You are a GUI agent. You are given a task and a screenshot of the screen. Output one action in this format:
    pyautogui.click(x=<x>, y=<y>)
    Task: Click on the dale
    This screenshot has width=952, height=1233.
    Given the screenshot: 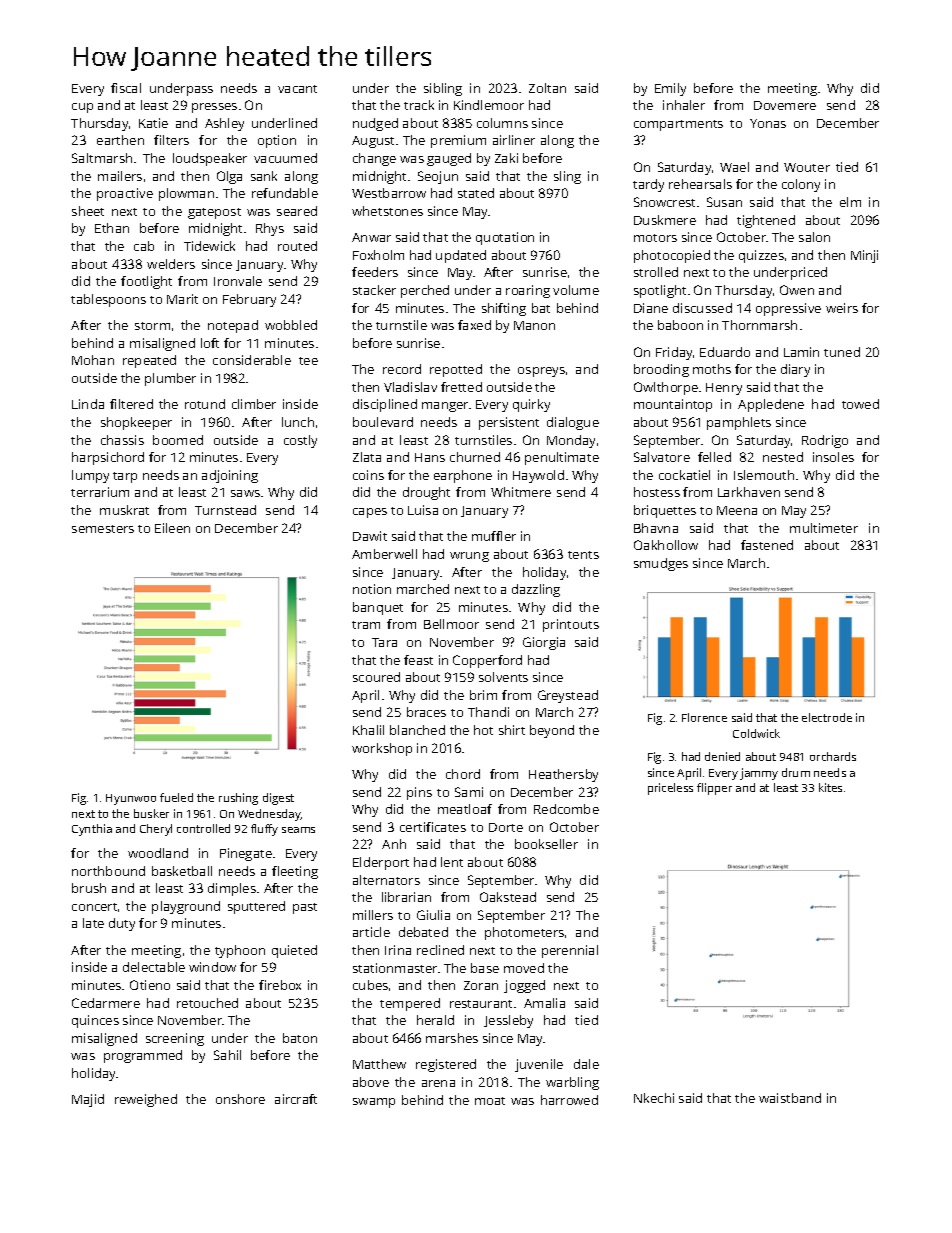 What is the action you would take?
    pyautogui.click(x=586, y=1064)
